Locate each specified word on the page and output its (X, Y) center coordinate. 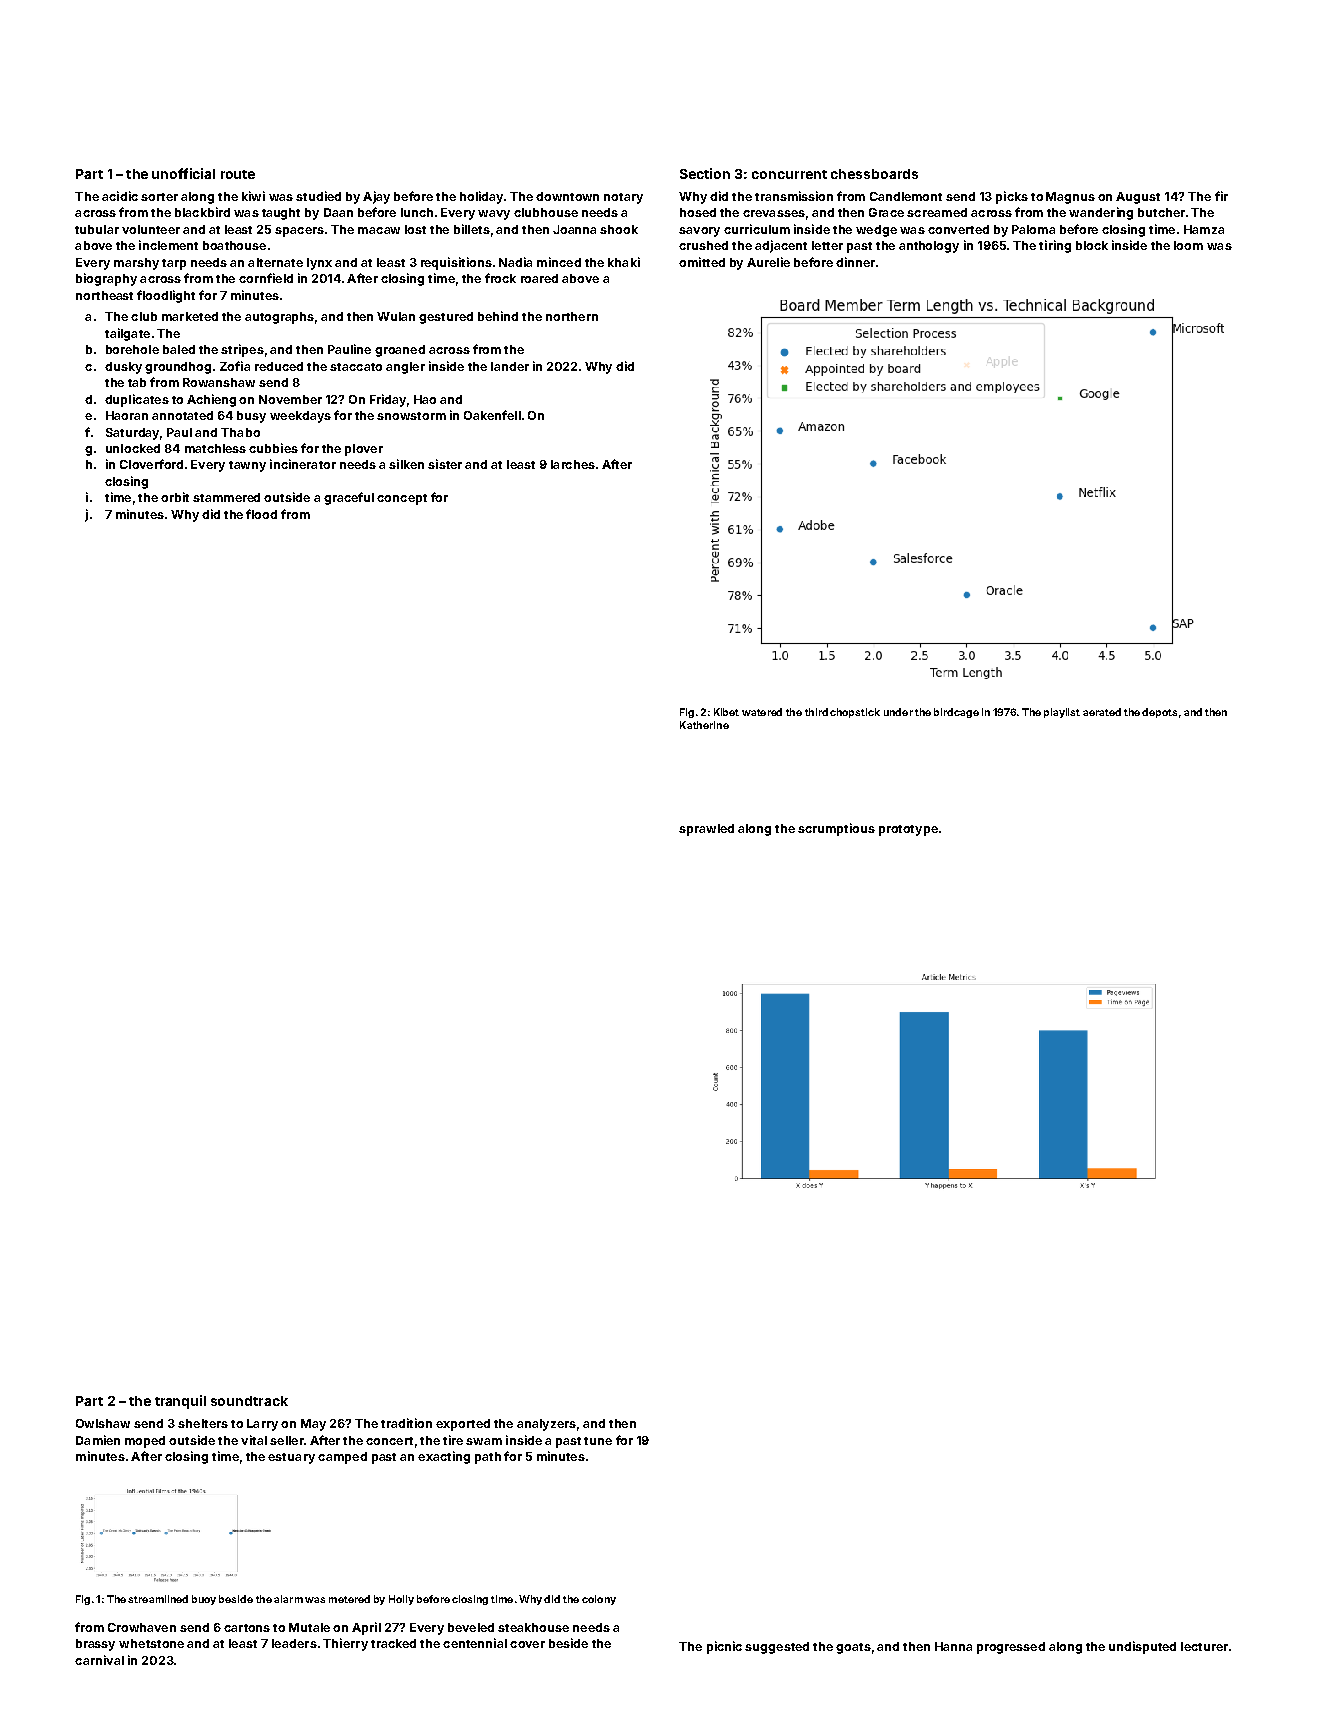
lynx (319, 264)
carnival (99, 1660)
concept (402, 499)
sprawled (706, 830)
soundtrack (249, 1401)
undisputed (1142, 1647)
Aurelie (768, 262)
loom (1188, 245)
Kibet (726, 712)
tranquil (180, 1402)
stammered (226, 497)
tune (598, 1441)
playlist (1062, 713)
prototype (908, 830)
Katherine (704, 725)
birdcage (956, 713)
